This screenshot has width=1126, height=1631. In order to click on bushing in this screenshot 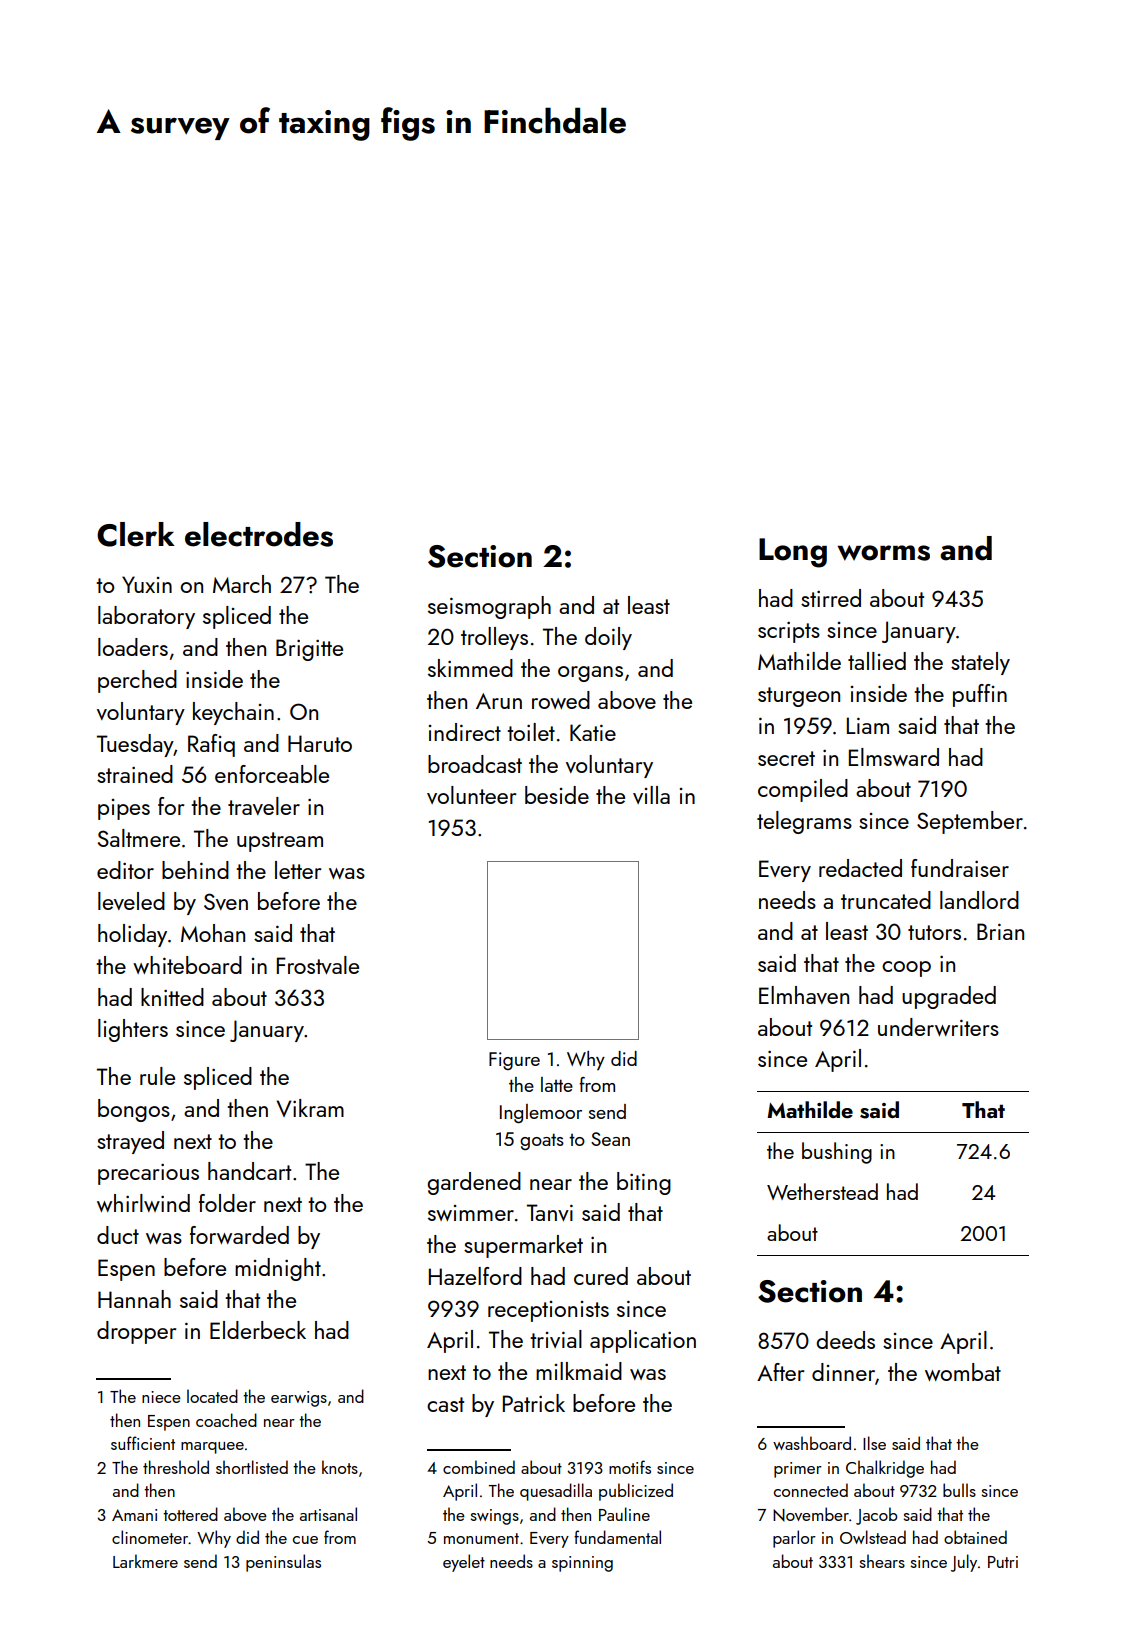, I will do `click(837, 1153)`.
